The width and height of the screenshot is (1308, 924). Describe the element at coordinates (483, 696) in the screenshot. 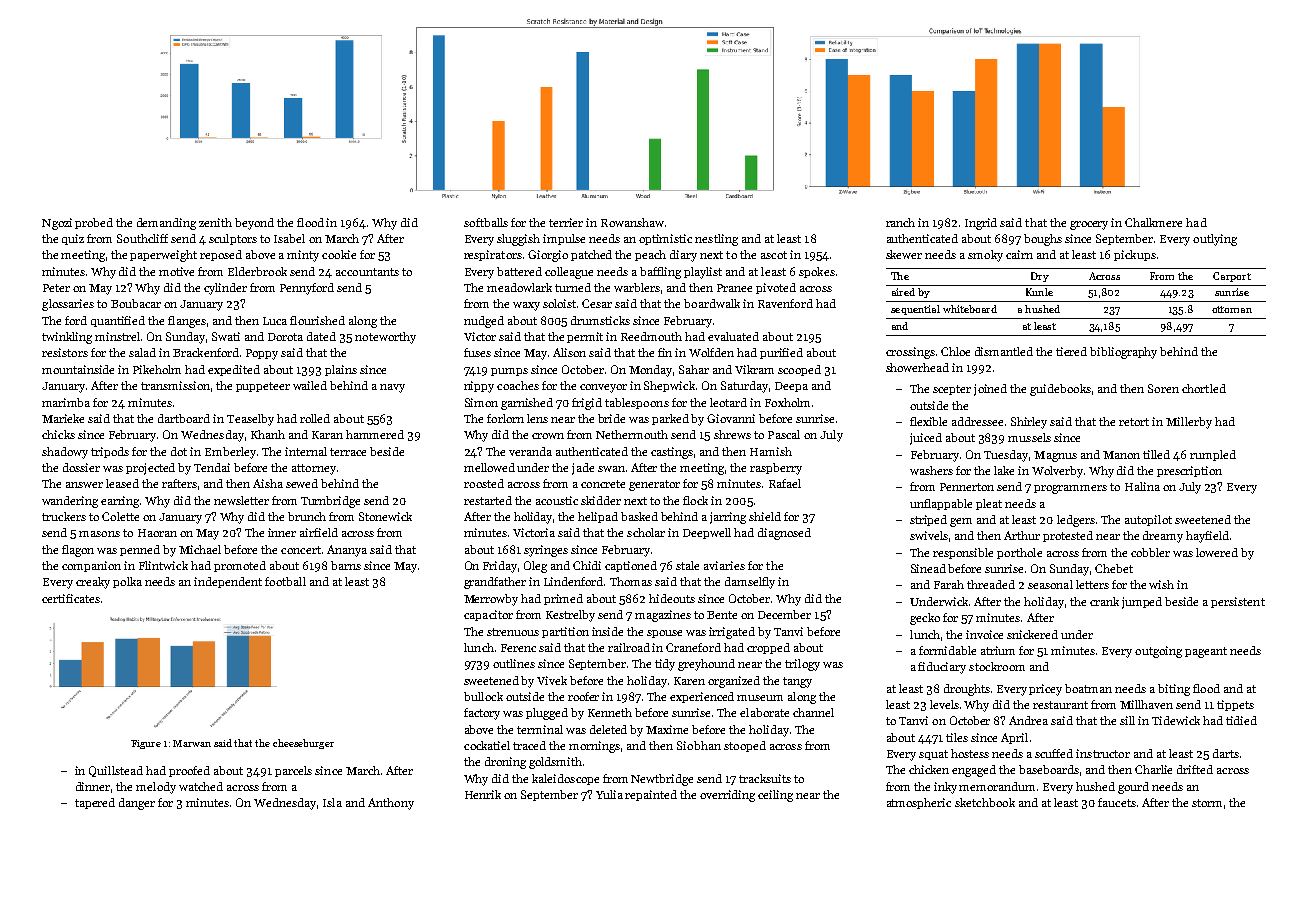

I see `bullock` at that location.
